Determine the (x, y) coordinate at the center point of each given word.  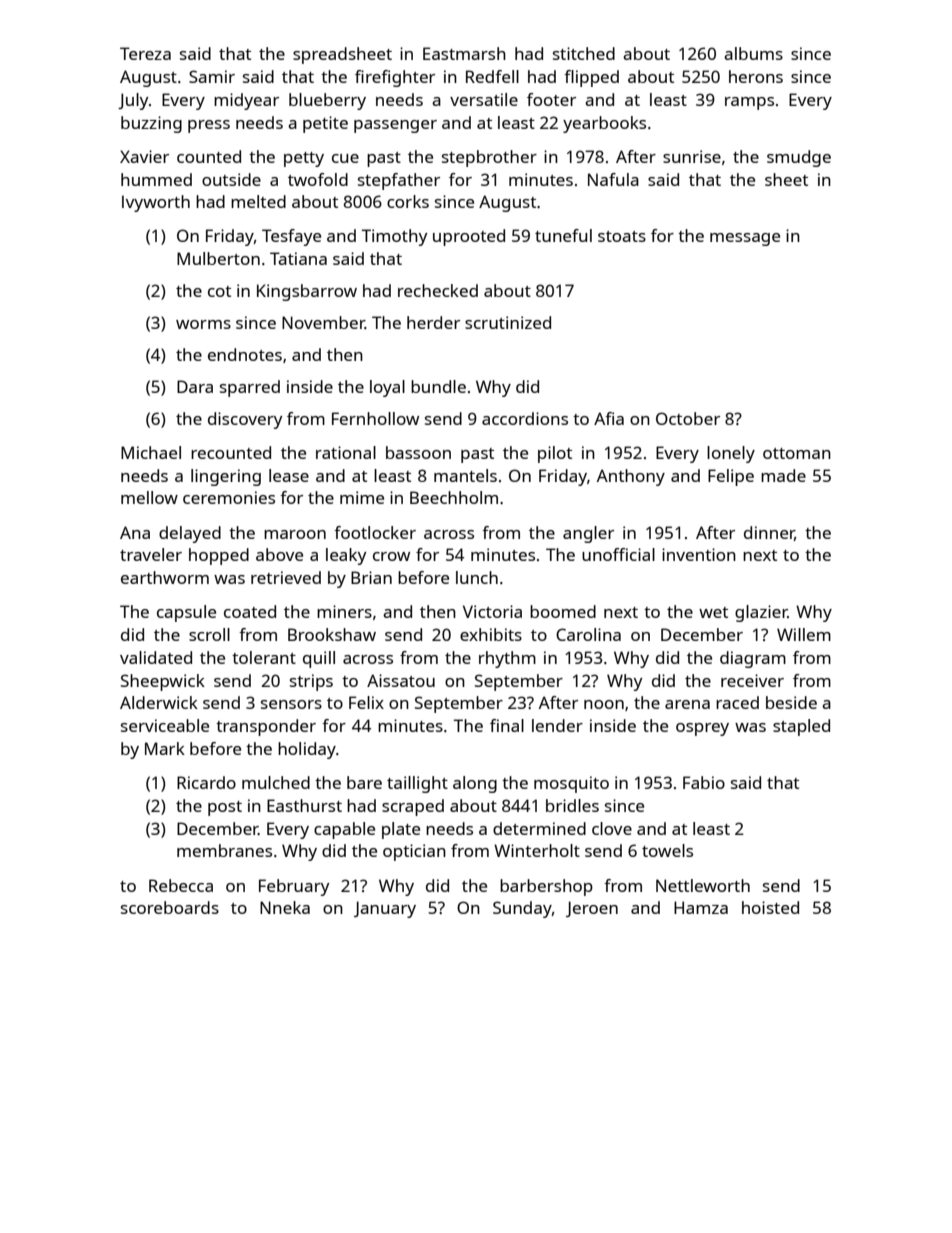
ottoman (797, 453)
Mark (165, 748)
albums (753, 53)
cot (219, 291)
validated (156, 657)
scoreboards (170, 907)
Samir (212, 76)
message (745, 239)
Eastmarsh (464, 53)
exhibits (491, 634)
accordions (525, 418)
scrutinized (508, 322)
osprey (702, 729)
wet (713, 612)
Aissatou (401, 680)
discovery (245, 420)
